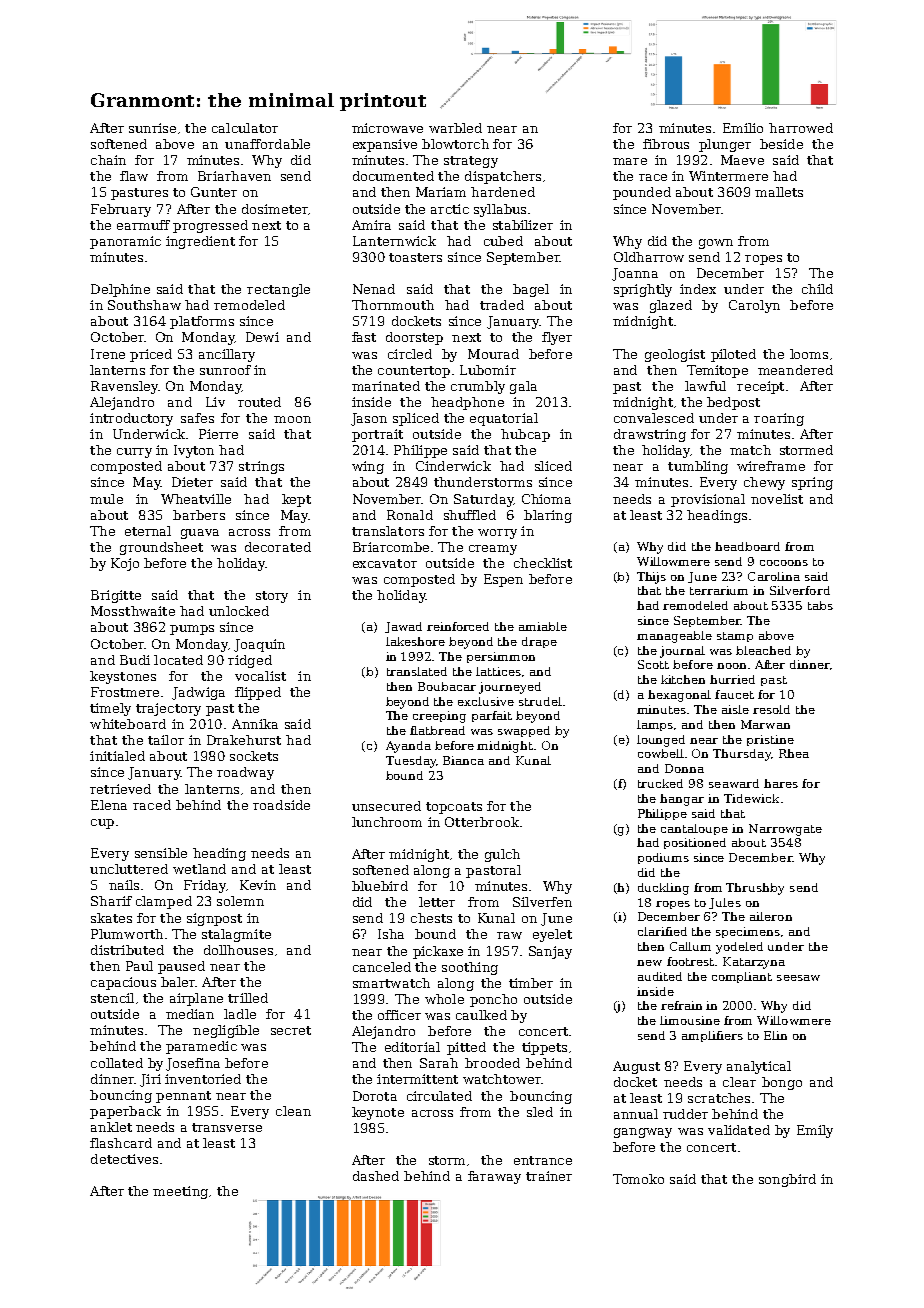 The width and height of the document is (924, 1308). I want to click on Ayanda, so click(408, 747).
